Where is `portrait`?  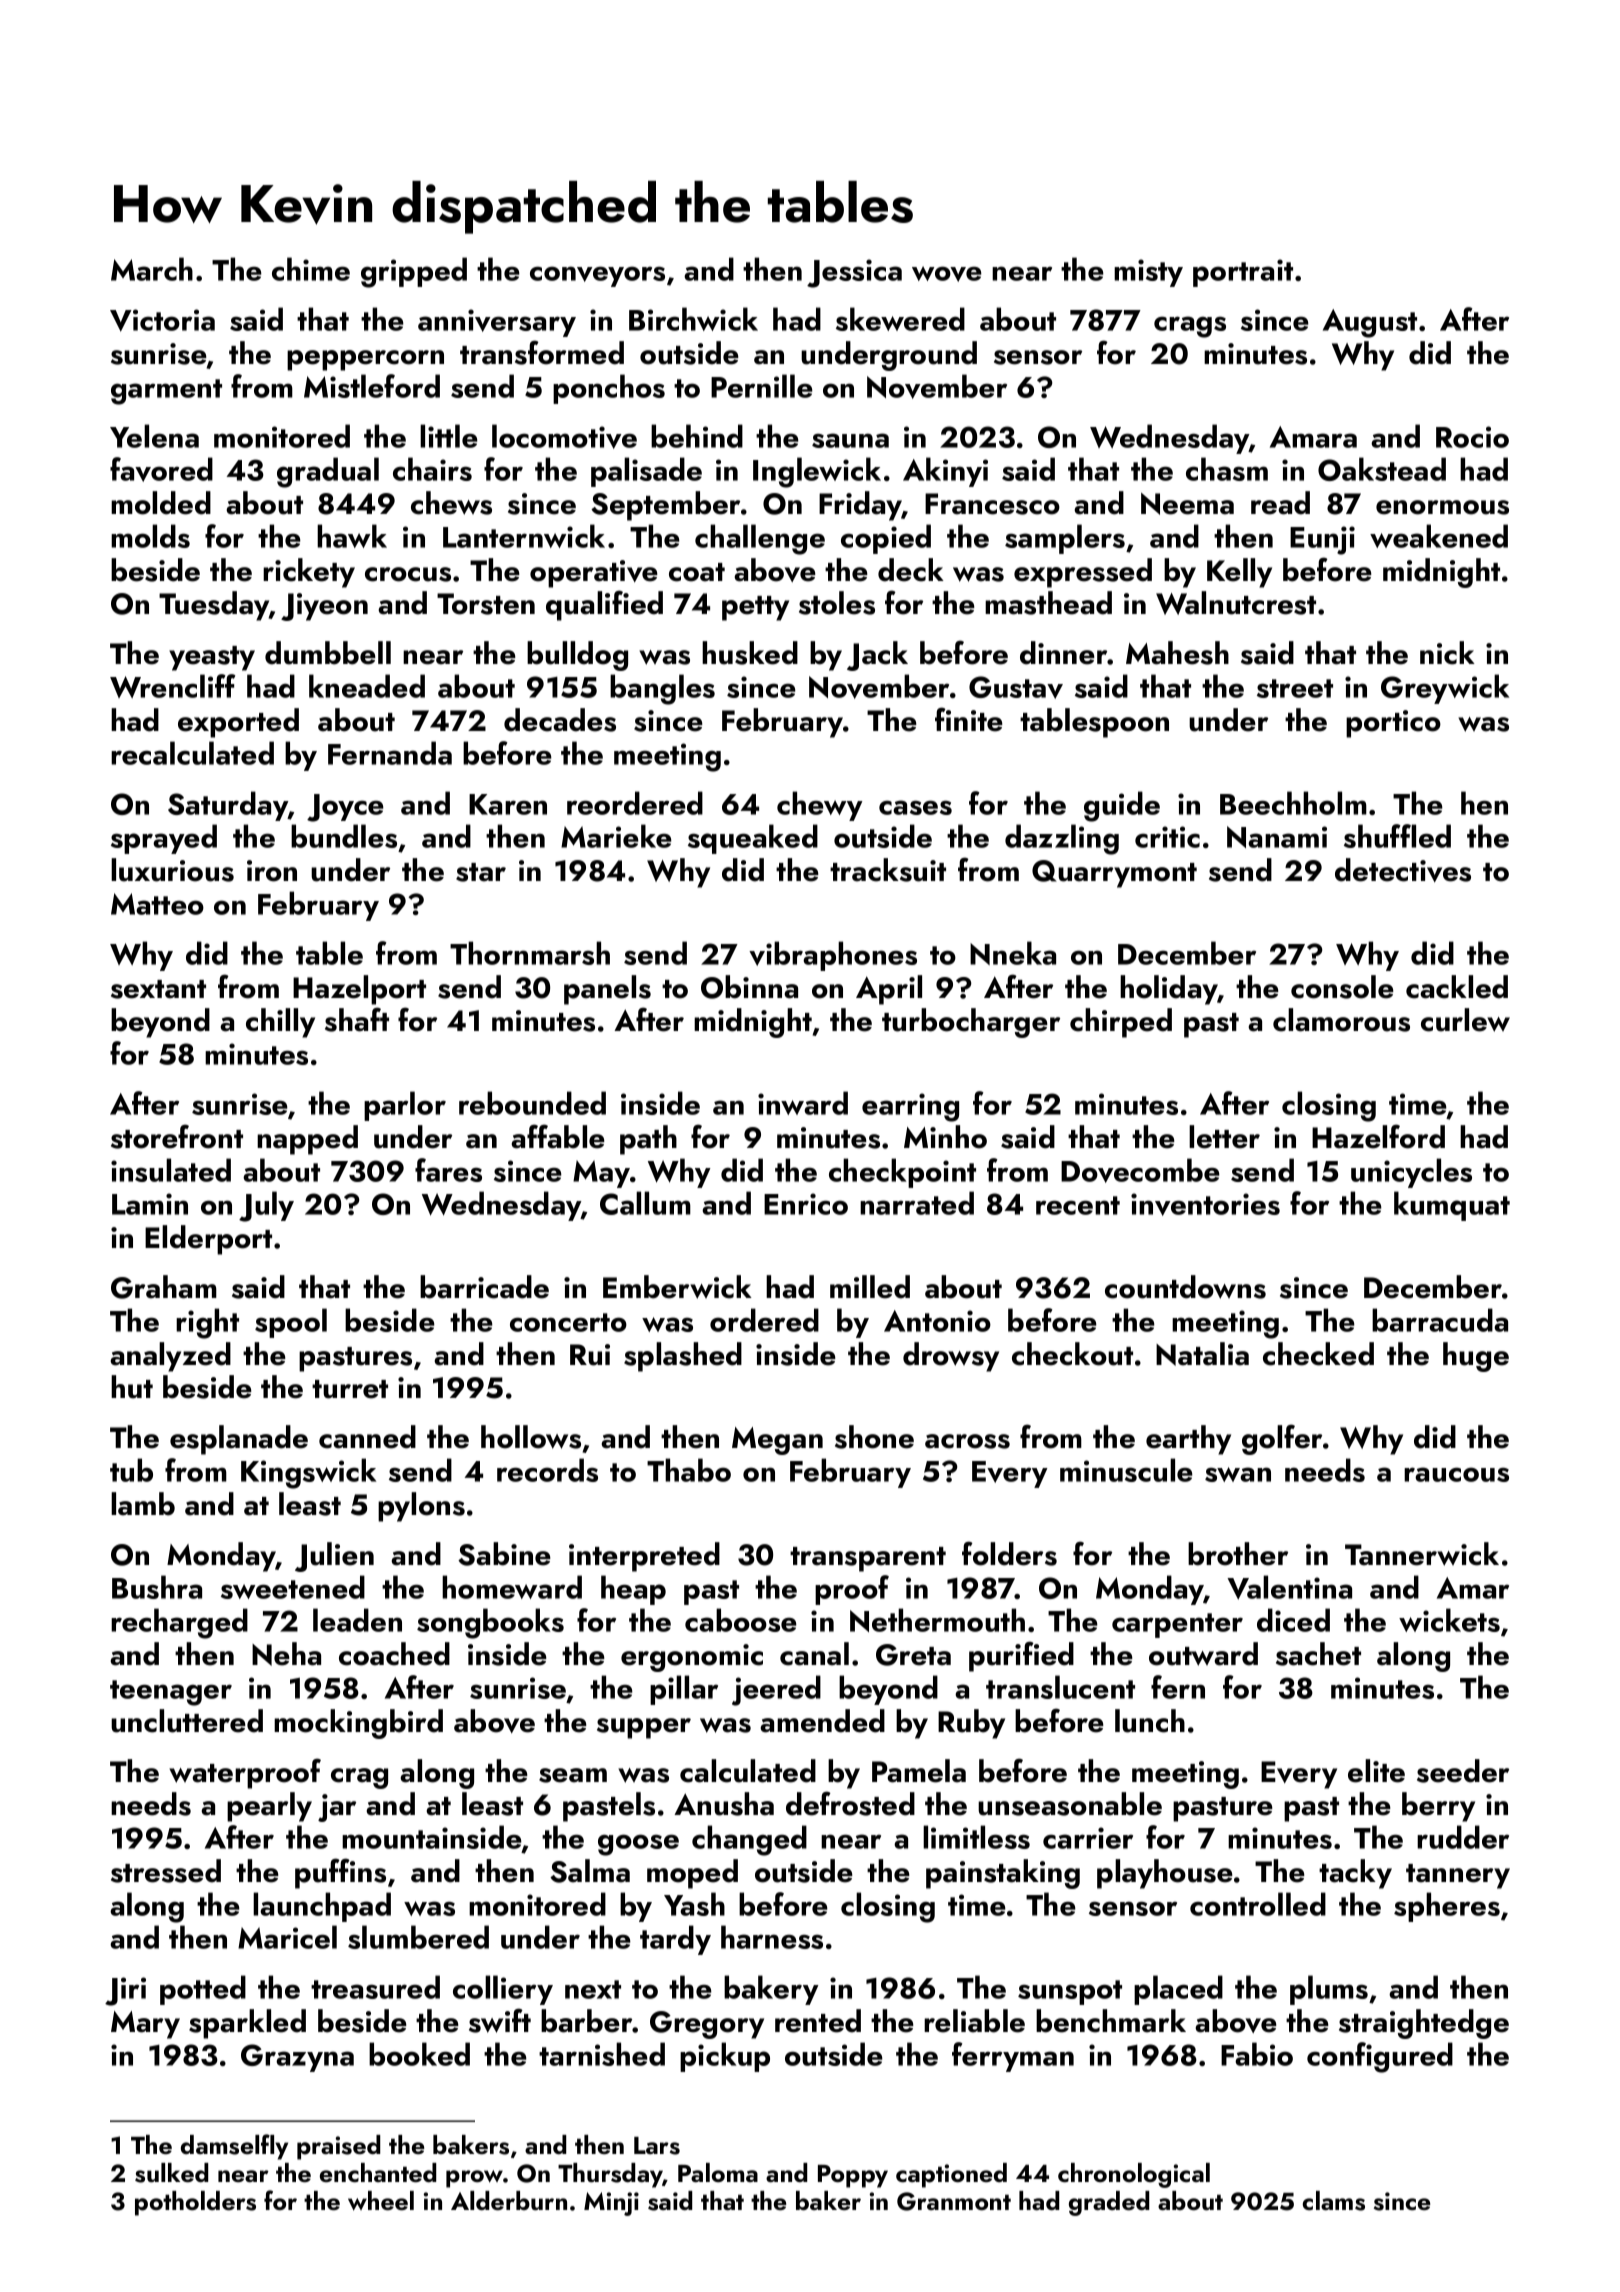
portrait is located at coordinates (1243, 273).
